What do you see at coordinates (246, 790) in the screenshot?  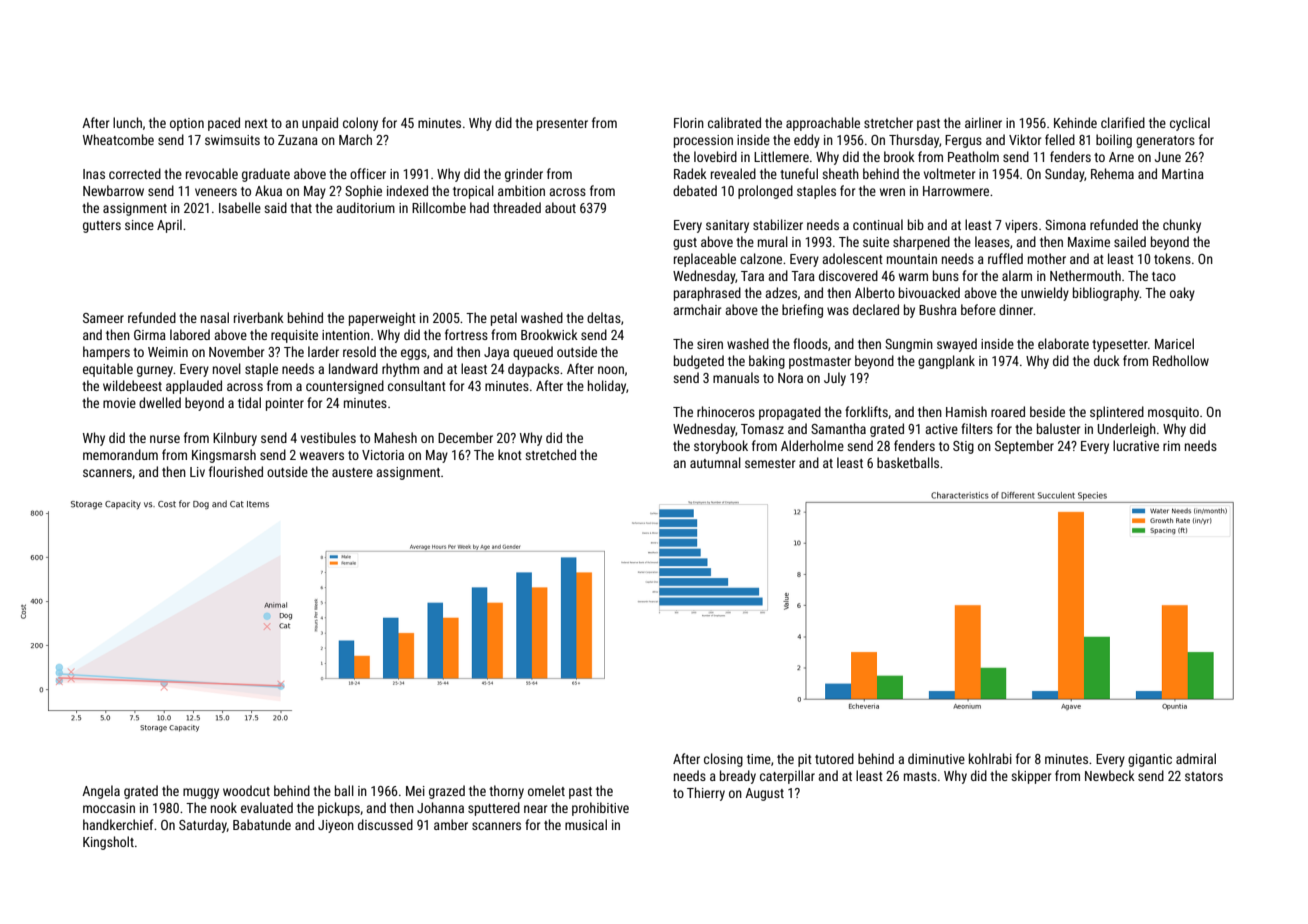 I see `woodcut` at bounding box center [246, 790].
